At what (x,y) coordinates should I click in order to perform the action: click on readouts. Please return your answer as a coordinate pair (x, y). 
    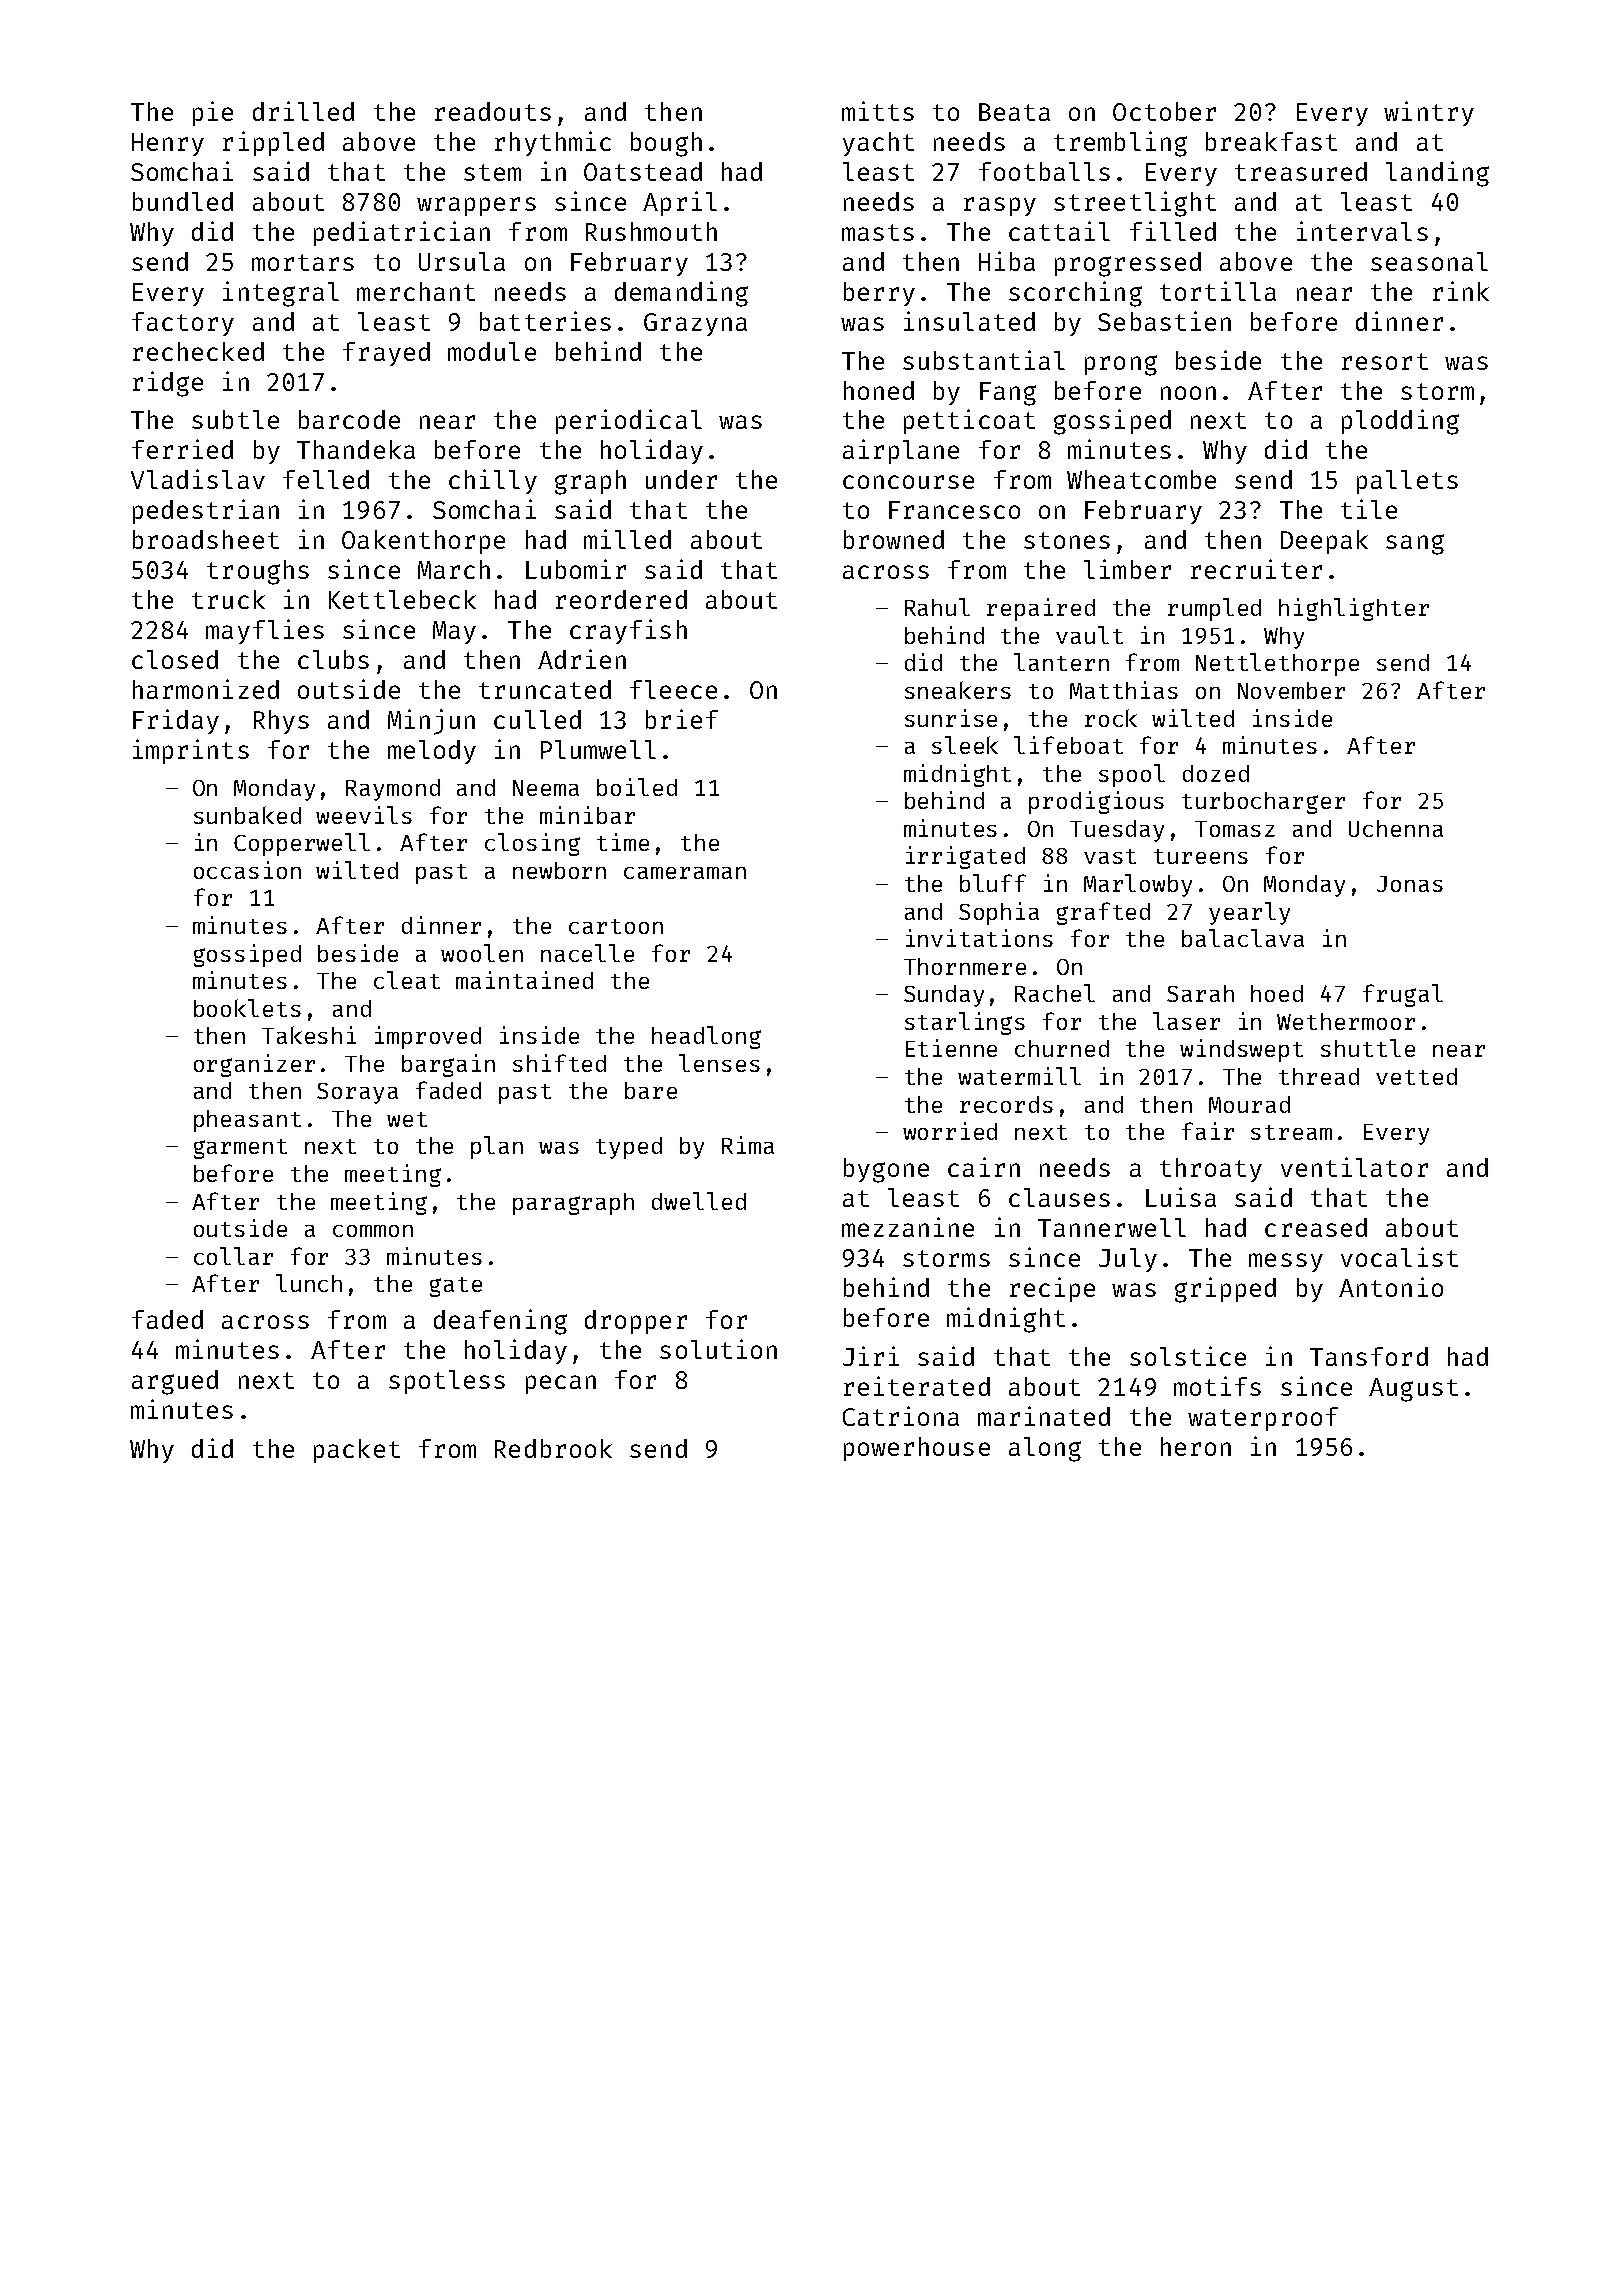
    Looking at the image, I should click on (493, 111).
